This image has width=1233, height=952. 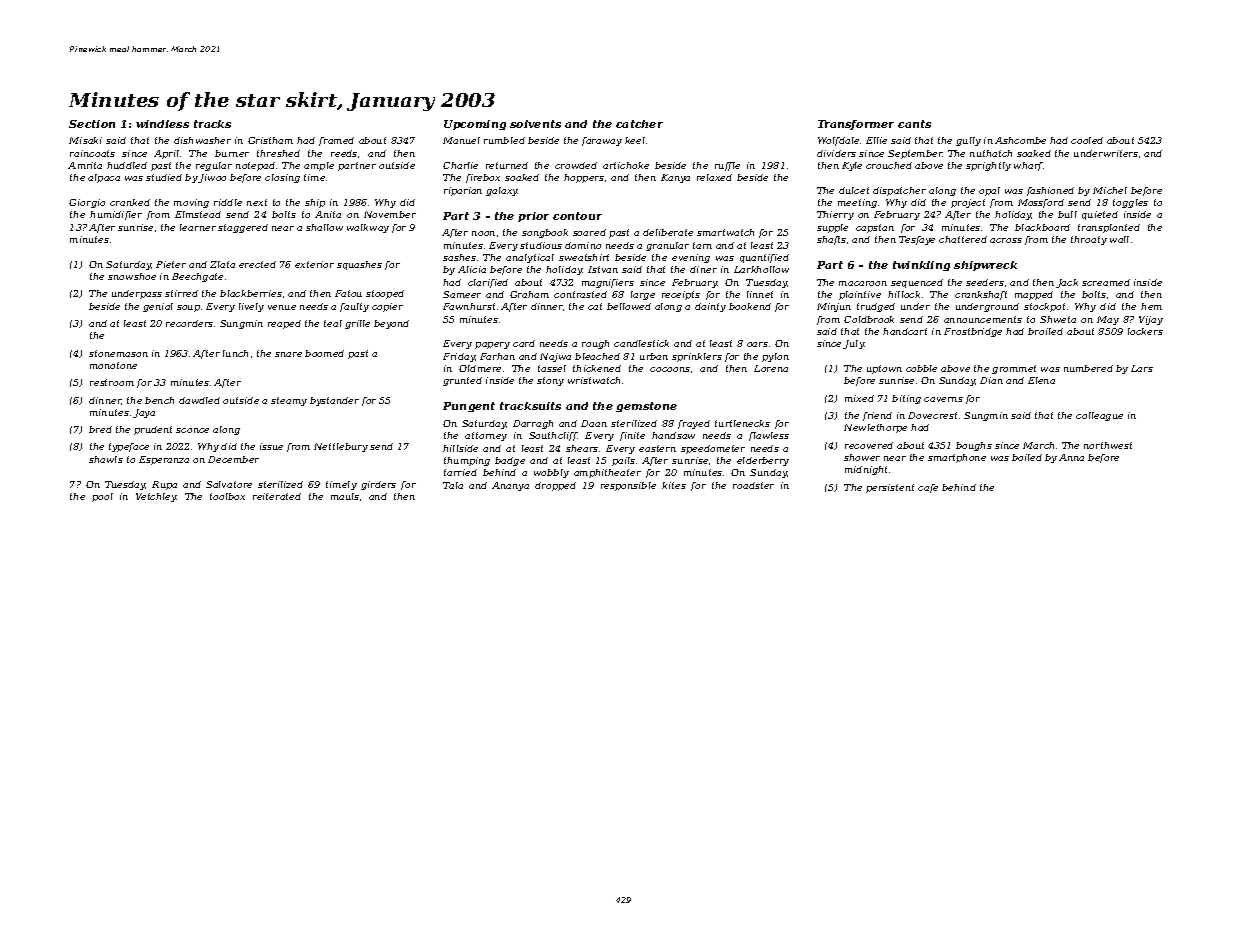 What do you see at coordinates (852, 166) in the image?
I see `Kyle` at bounding box center [852, 166].
